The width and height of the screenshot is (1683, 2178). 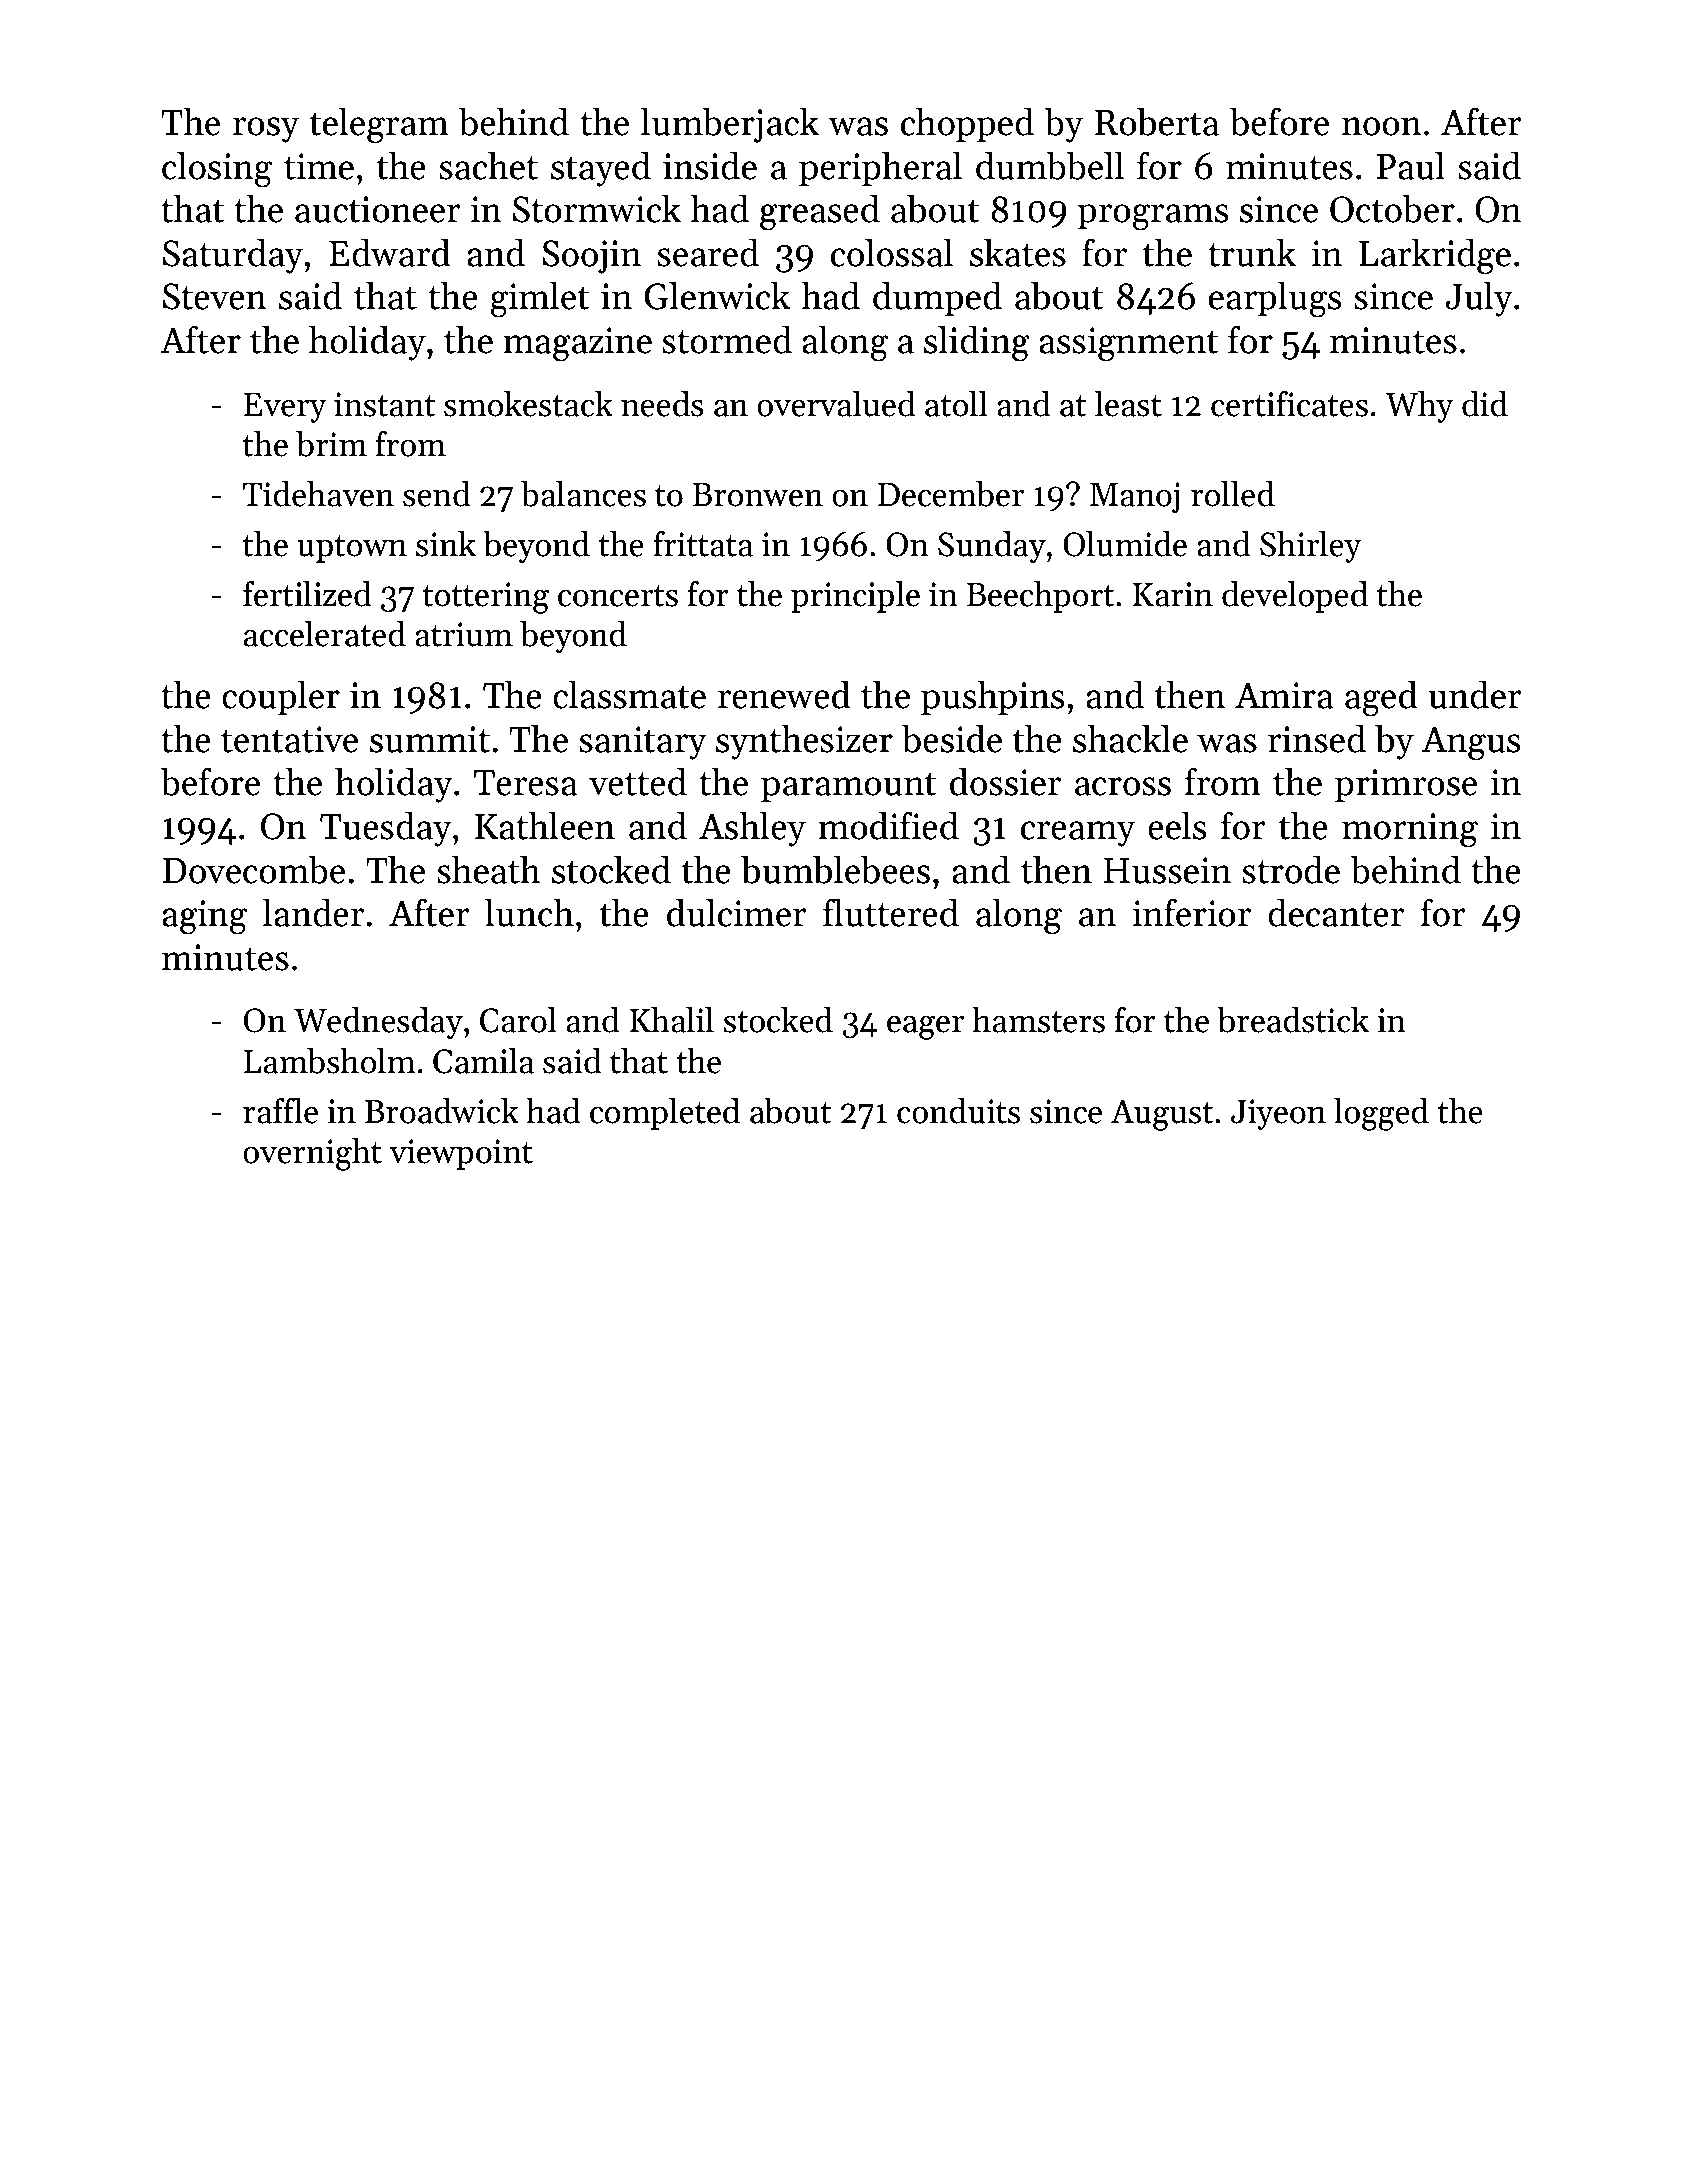 What do you see at coordinates (1005, 781) in the screenshot?
I see `dossier` at bounding box center [1005, 781].
